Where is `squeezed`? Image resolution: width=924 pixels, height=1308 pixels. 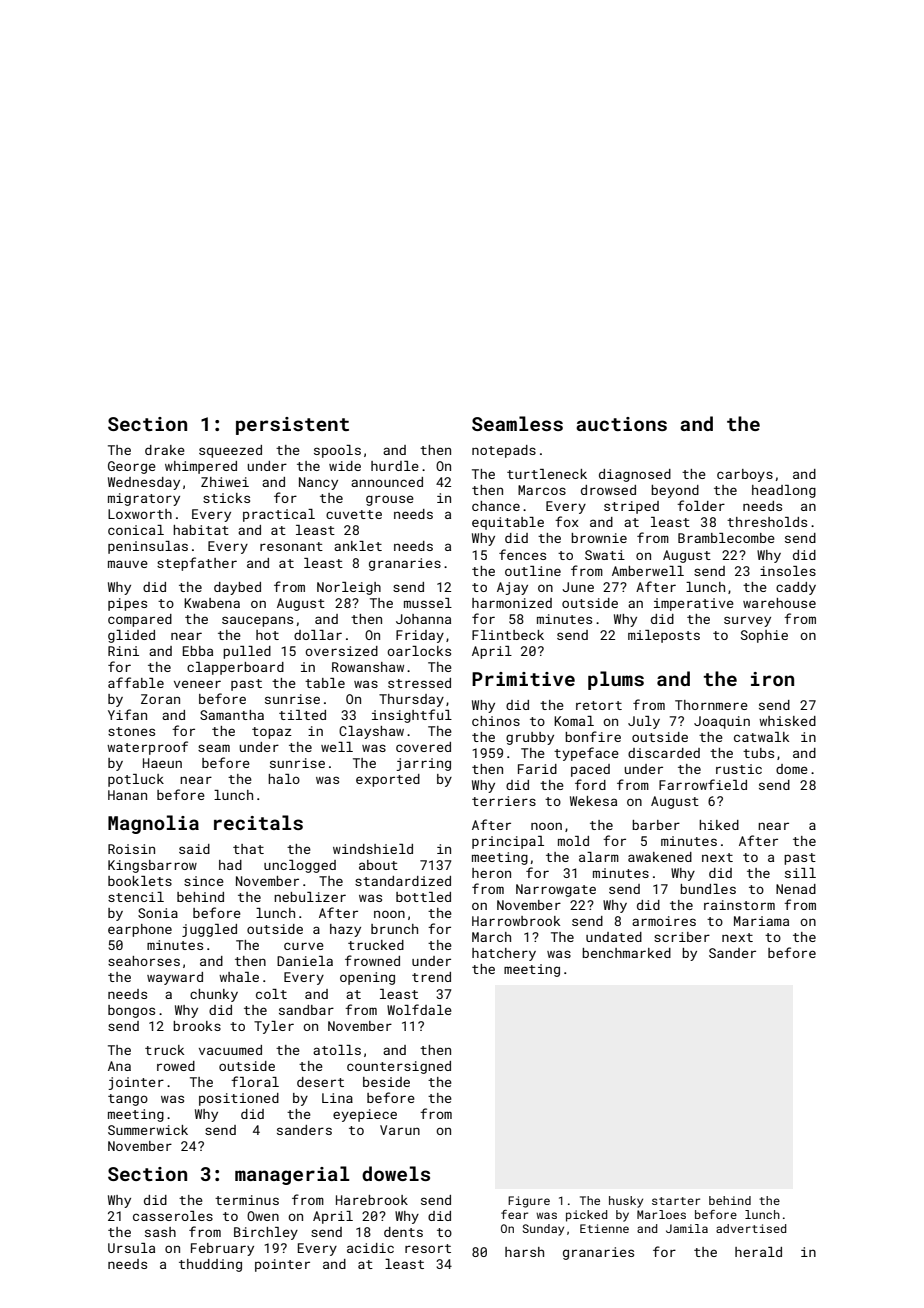 squeezed is located at coordinates (230, 451).
